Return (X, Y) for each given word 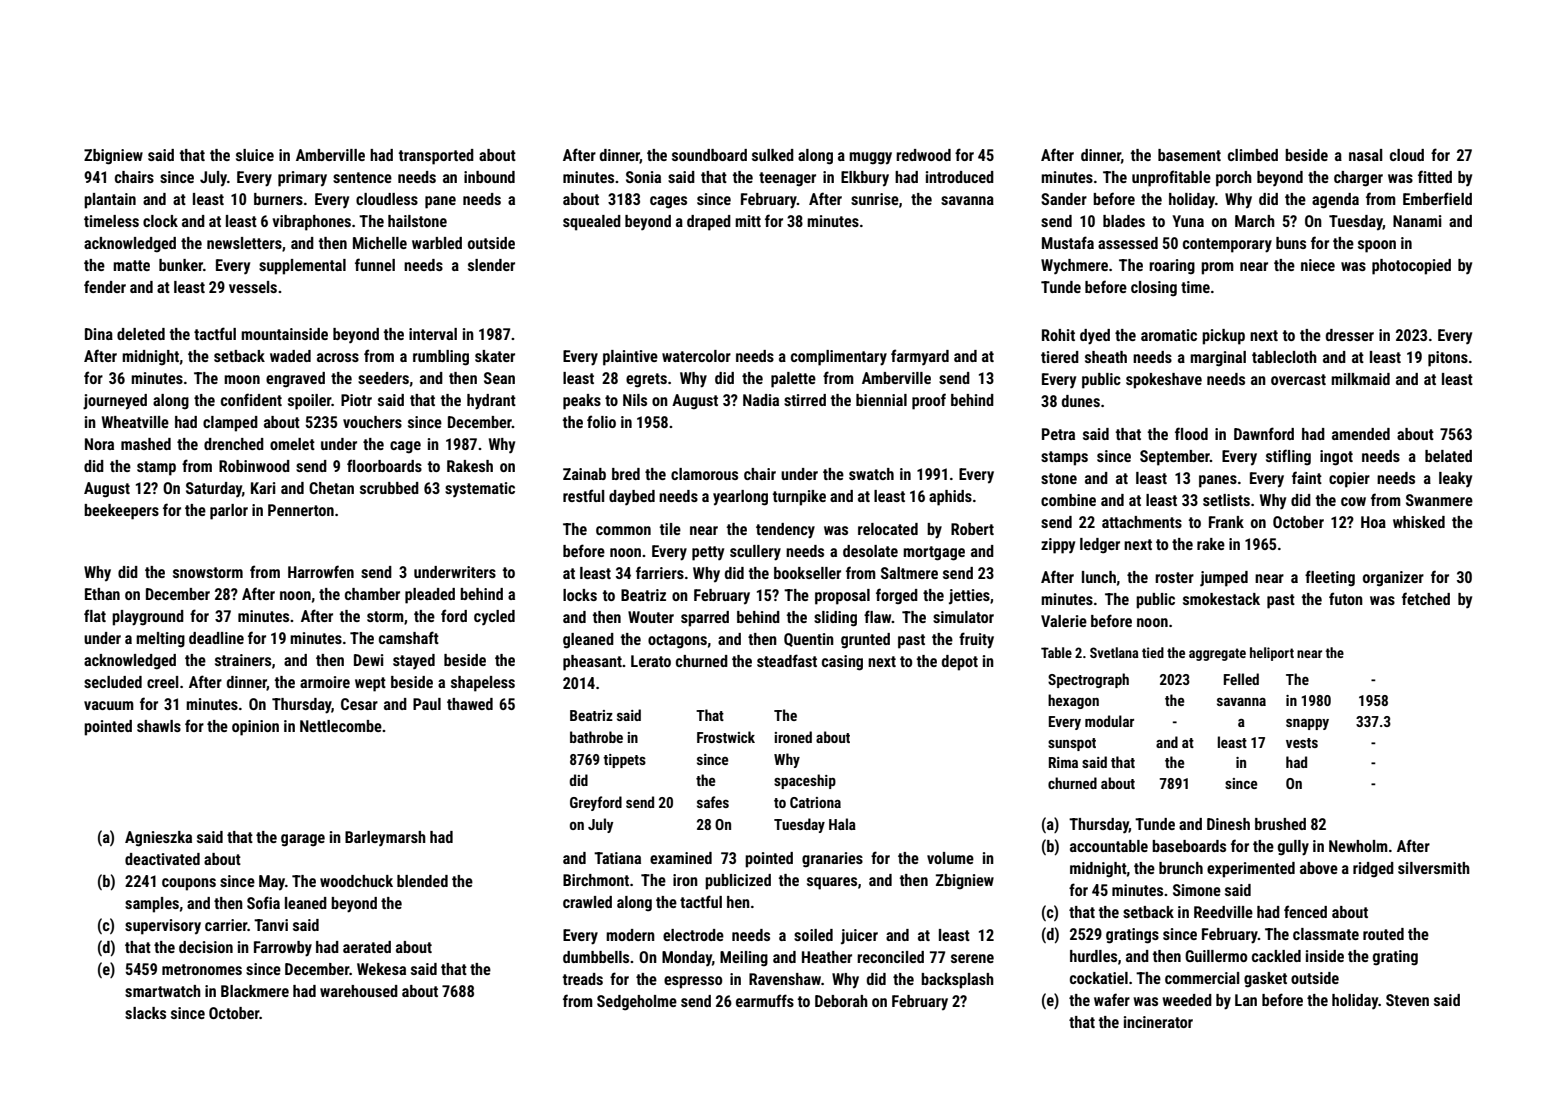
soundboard (709, 155)
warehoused (359, 991)
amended (1361, 434)
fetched (1426, 598)
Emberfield (1437, 198)
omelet (292, 444)
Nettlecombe (341, 726)
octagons (677, 641)
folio (601, 421)
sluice (255, 155)
